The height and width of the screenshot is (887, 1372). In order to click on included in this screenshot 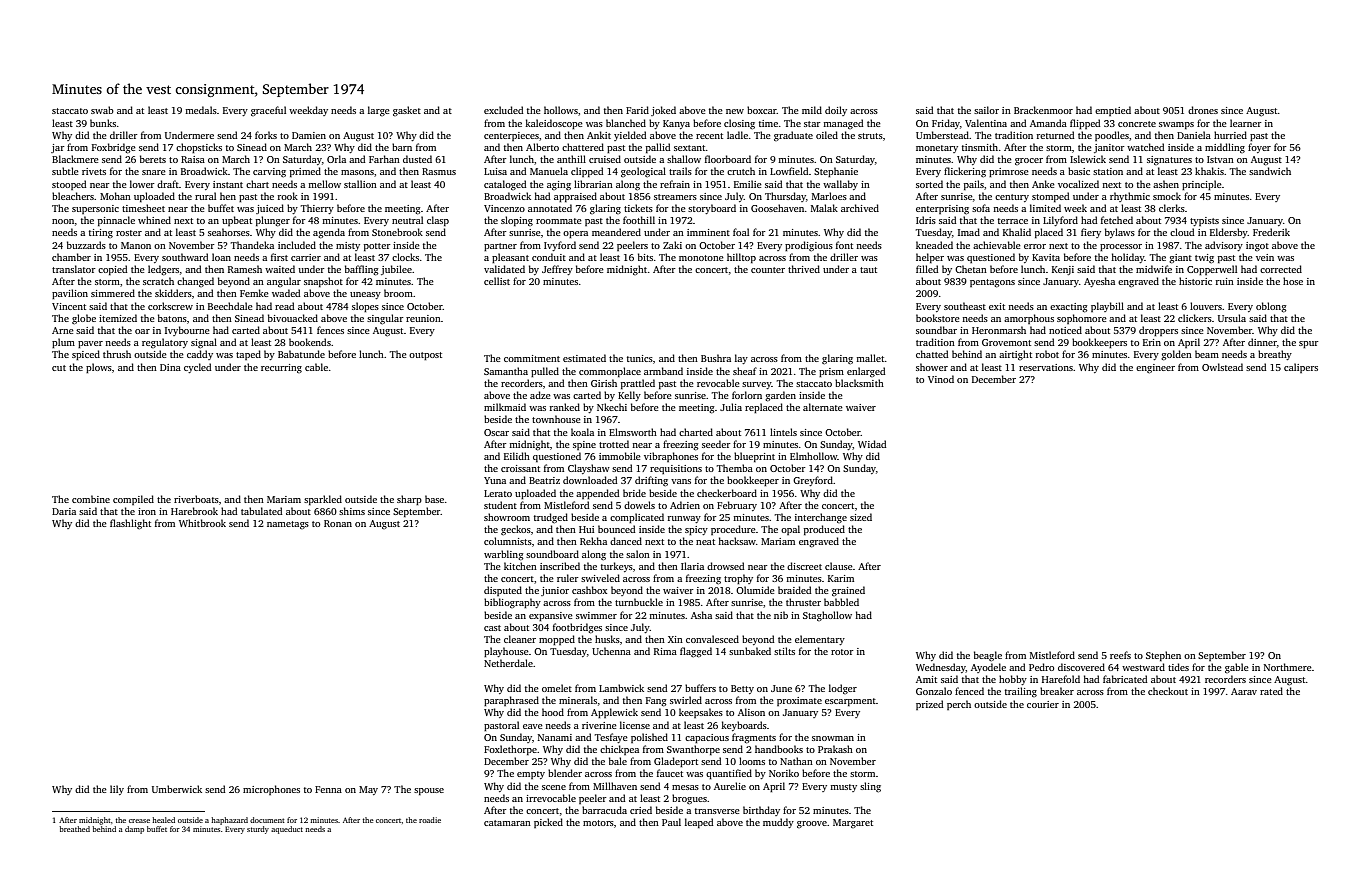, I will do `click(297, 245)`.
